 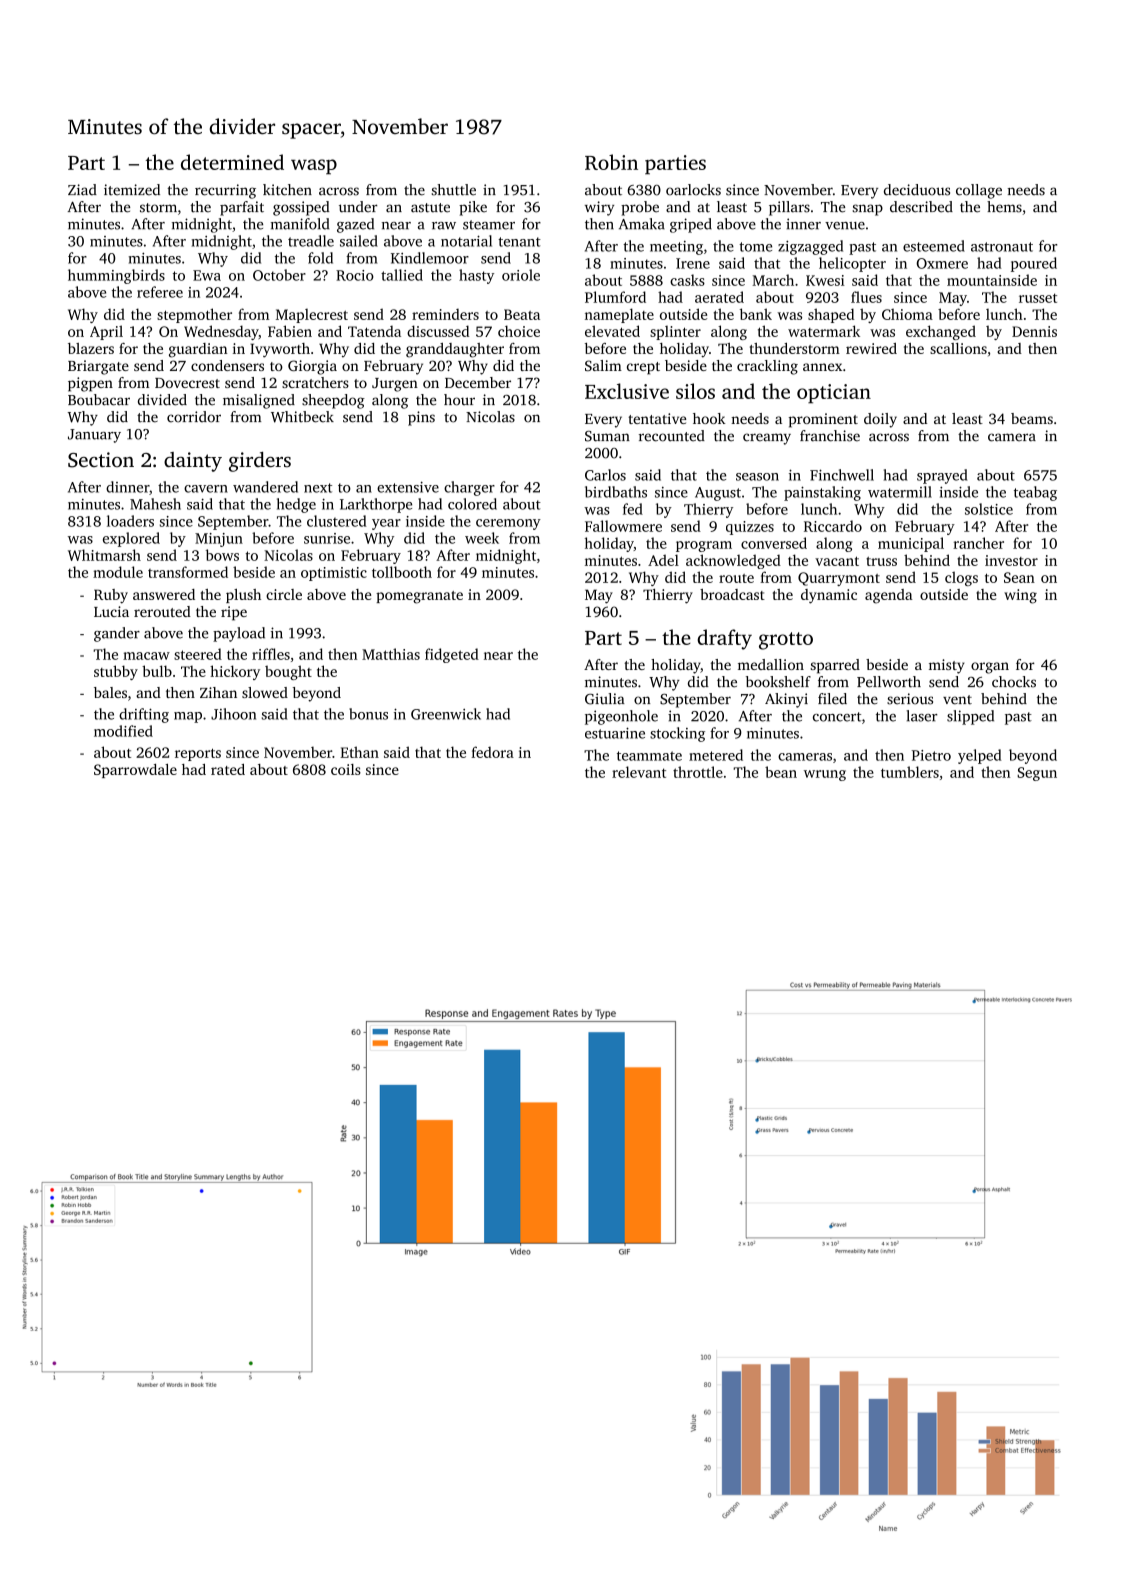 What do you see at coordinates (155, 504) in the page?
I see `Mahesh` at bounding box center [155, 504].
